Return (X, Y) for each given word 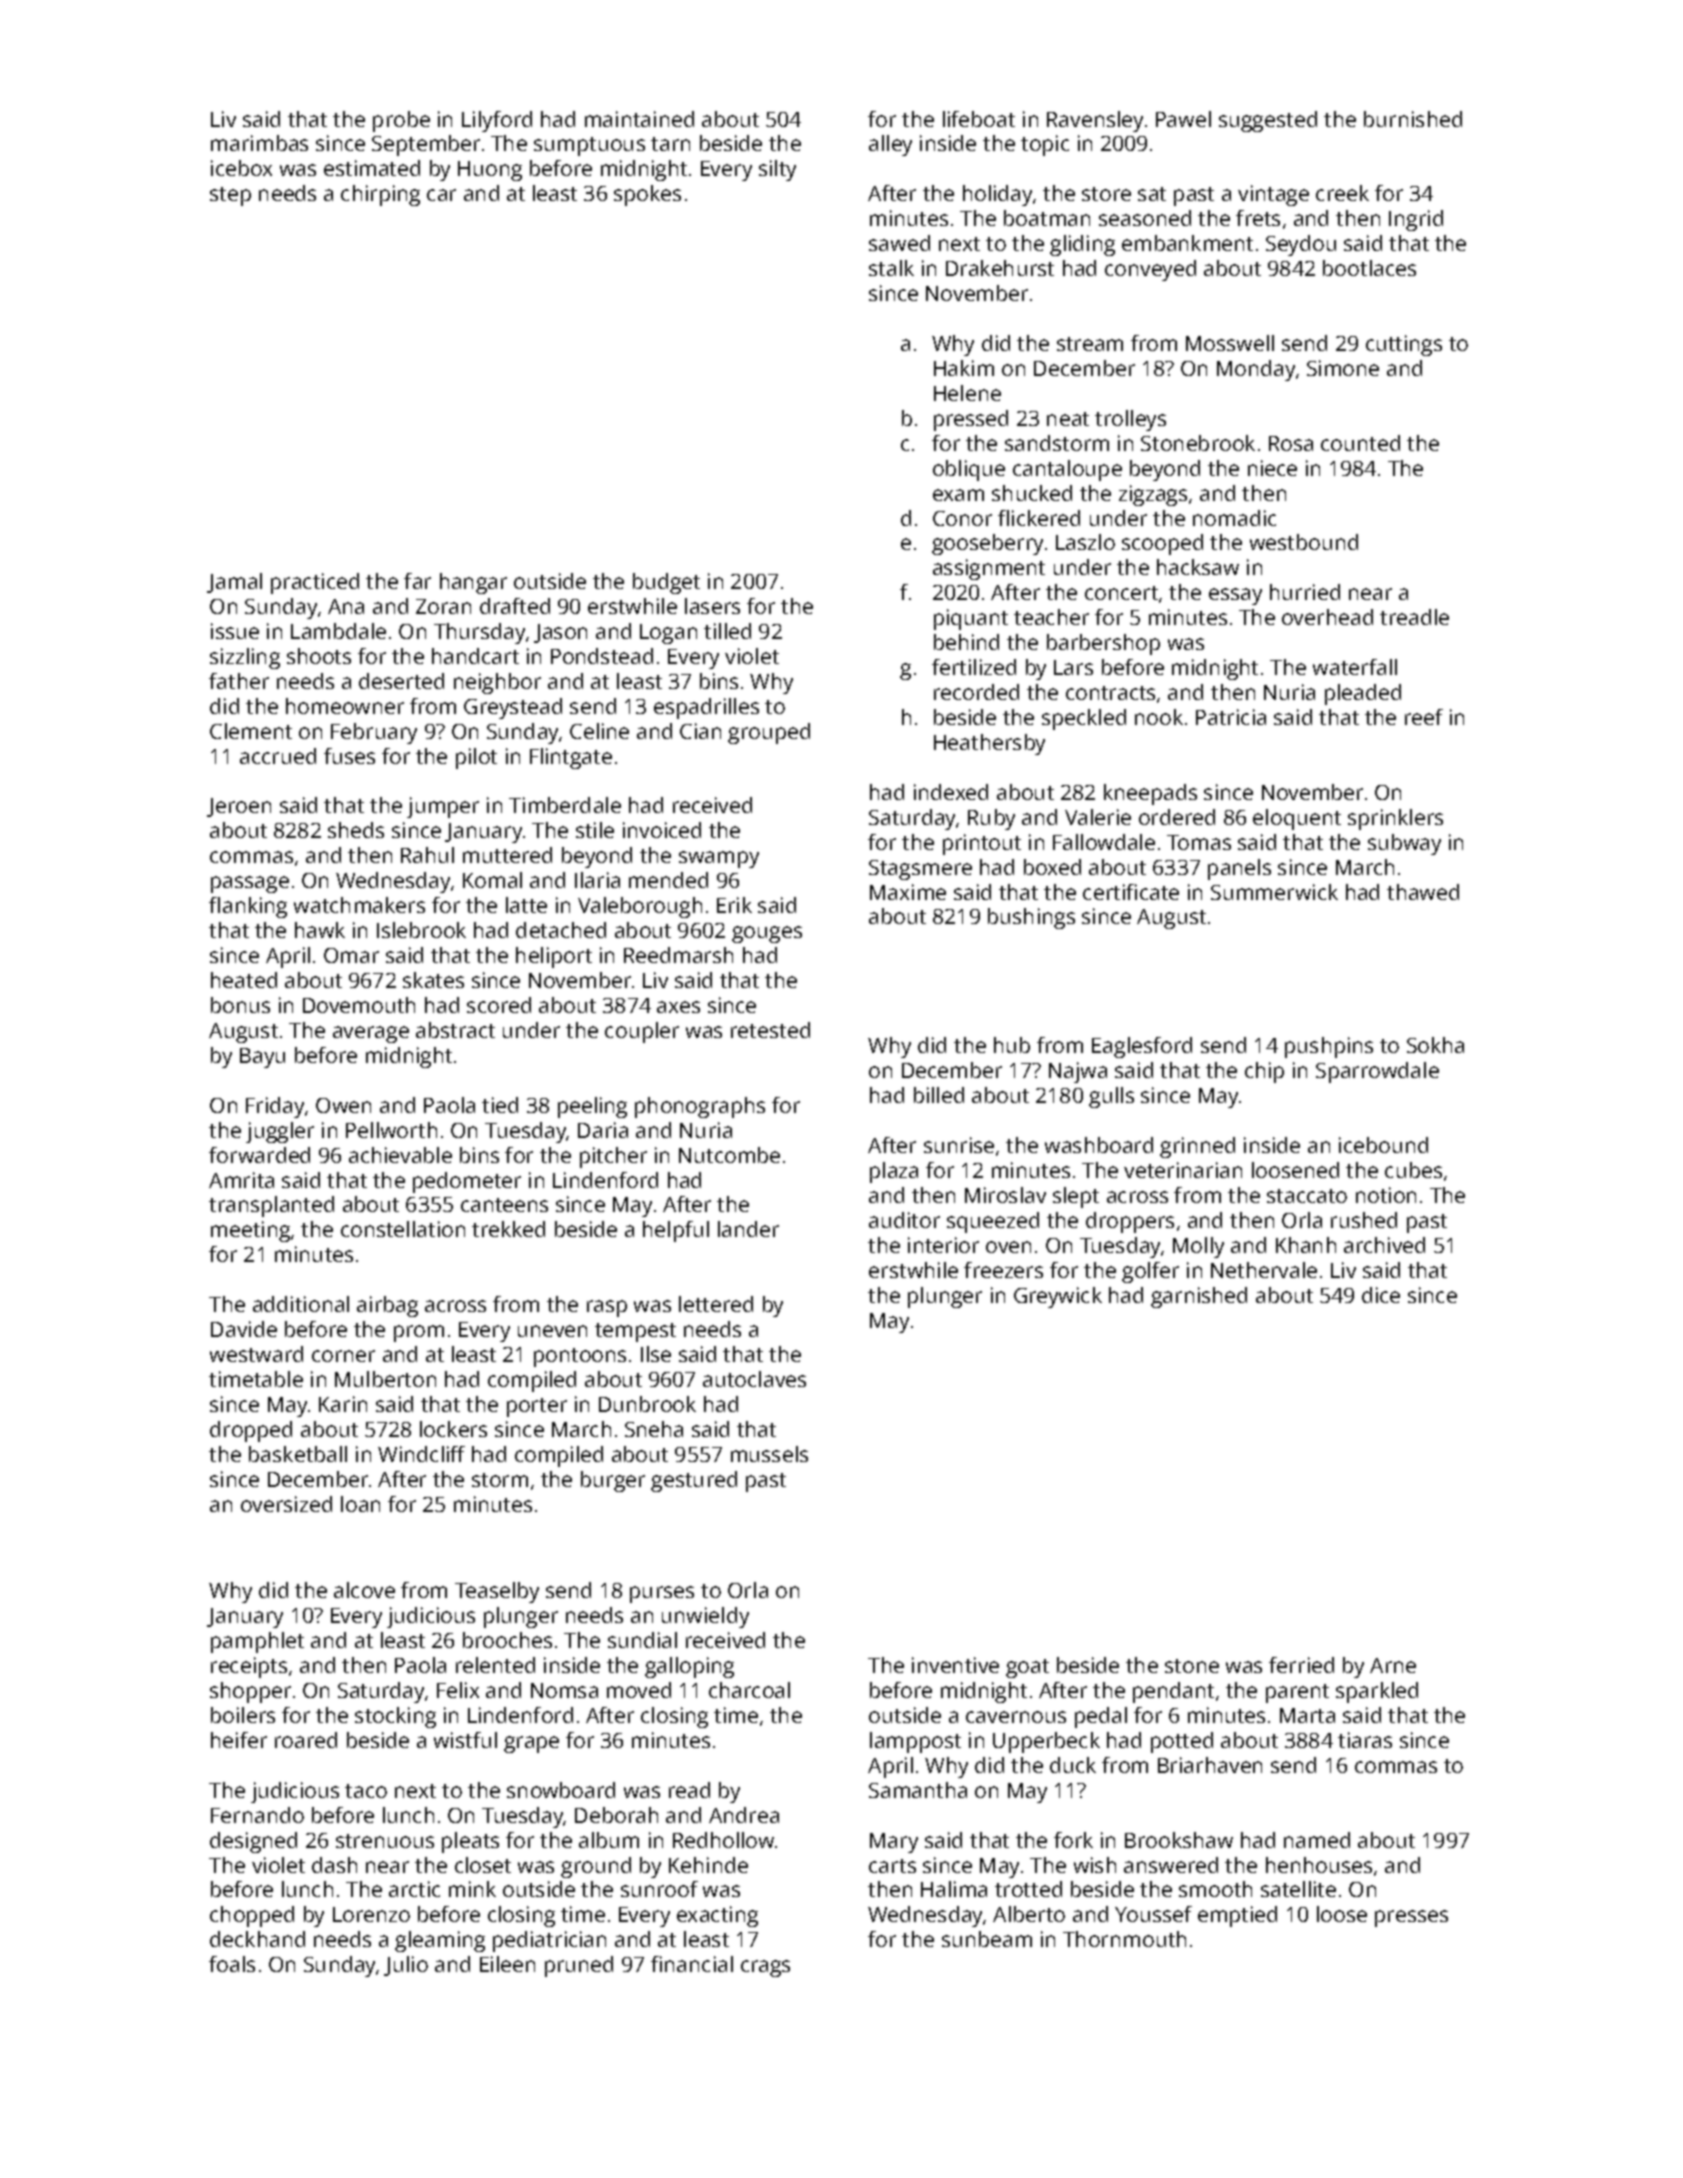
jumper (443, 807)
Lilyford (497, 121)
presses (1411, 1918)
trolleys (1130, 420)
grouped (769, 733)
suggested (1268, 121)
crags (765, 1968)
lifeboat (979, 119)
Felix (458, 1690)
